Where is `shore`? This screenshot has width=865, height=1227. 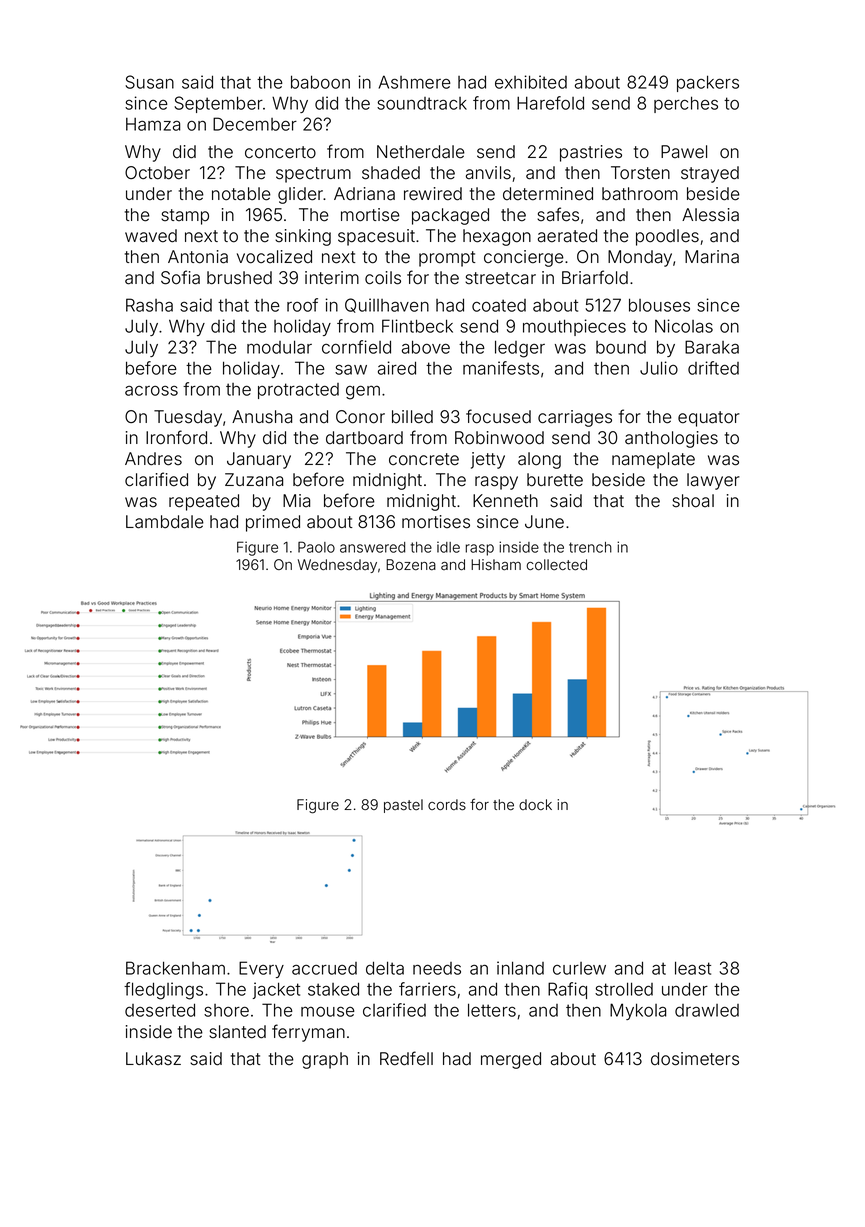
shore is located at coordinates (226, 1010).
